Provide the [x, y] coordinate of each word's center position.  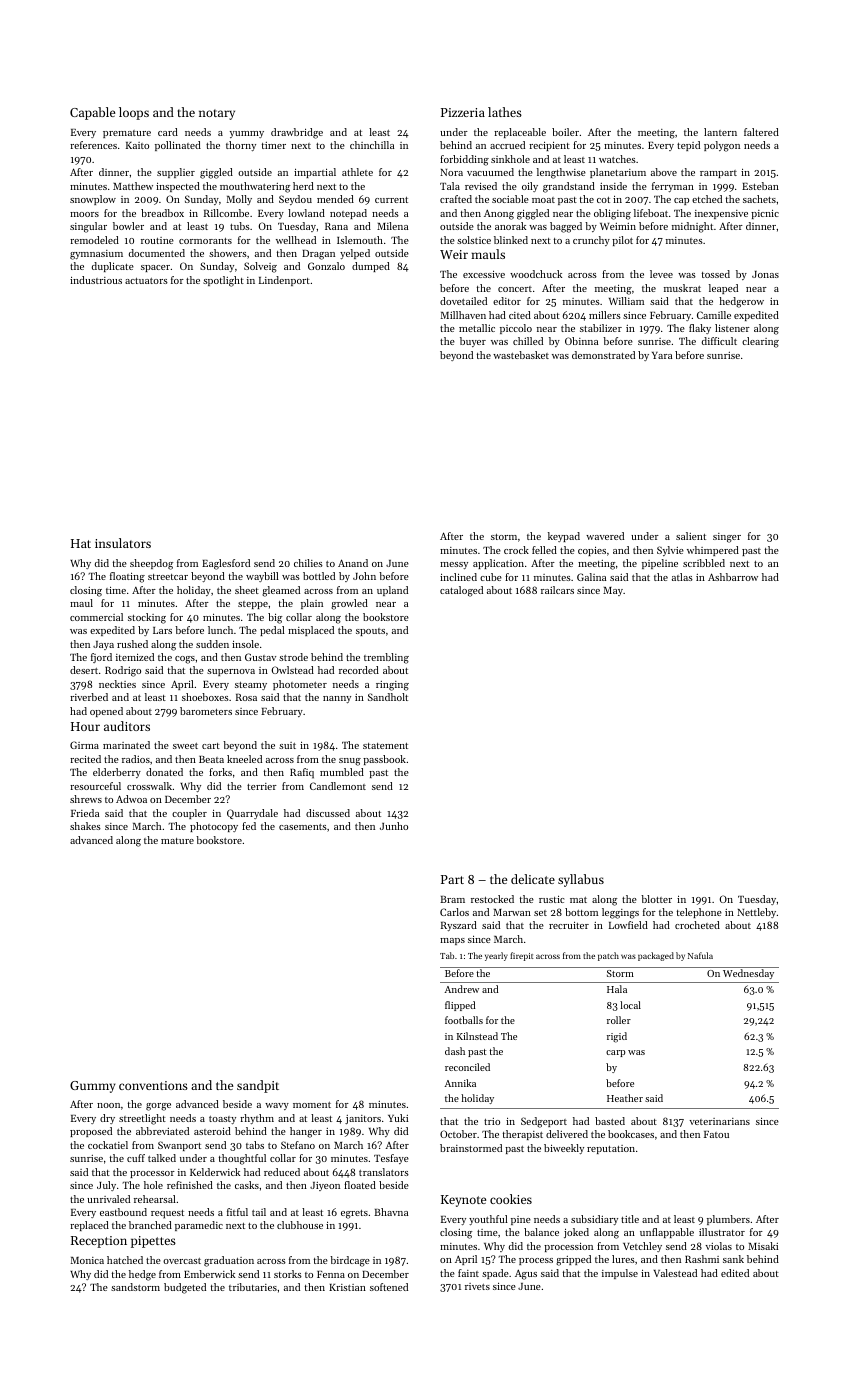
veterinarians [719, 1121]
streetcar [168, 577]
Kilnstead [477, 1036]
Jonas [765, 274]
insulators [123, 543]
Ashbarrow [733, 577]
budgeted [185, 1288]
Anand [353, 563]
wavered [605, 536]
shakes [85, 826]
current [391, 200]
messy [454, 565]
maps [452, 941]
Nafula [700, 955]
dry [107, 1119]
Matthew [133, 186]
